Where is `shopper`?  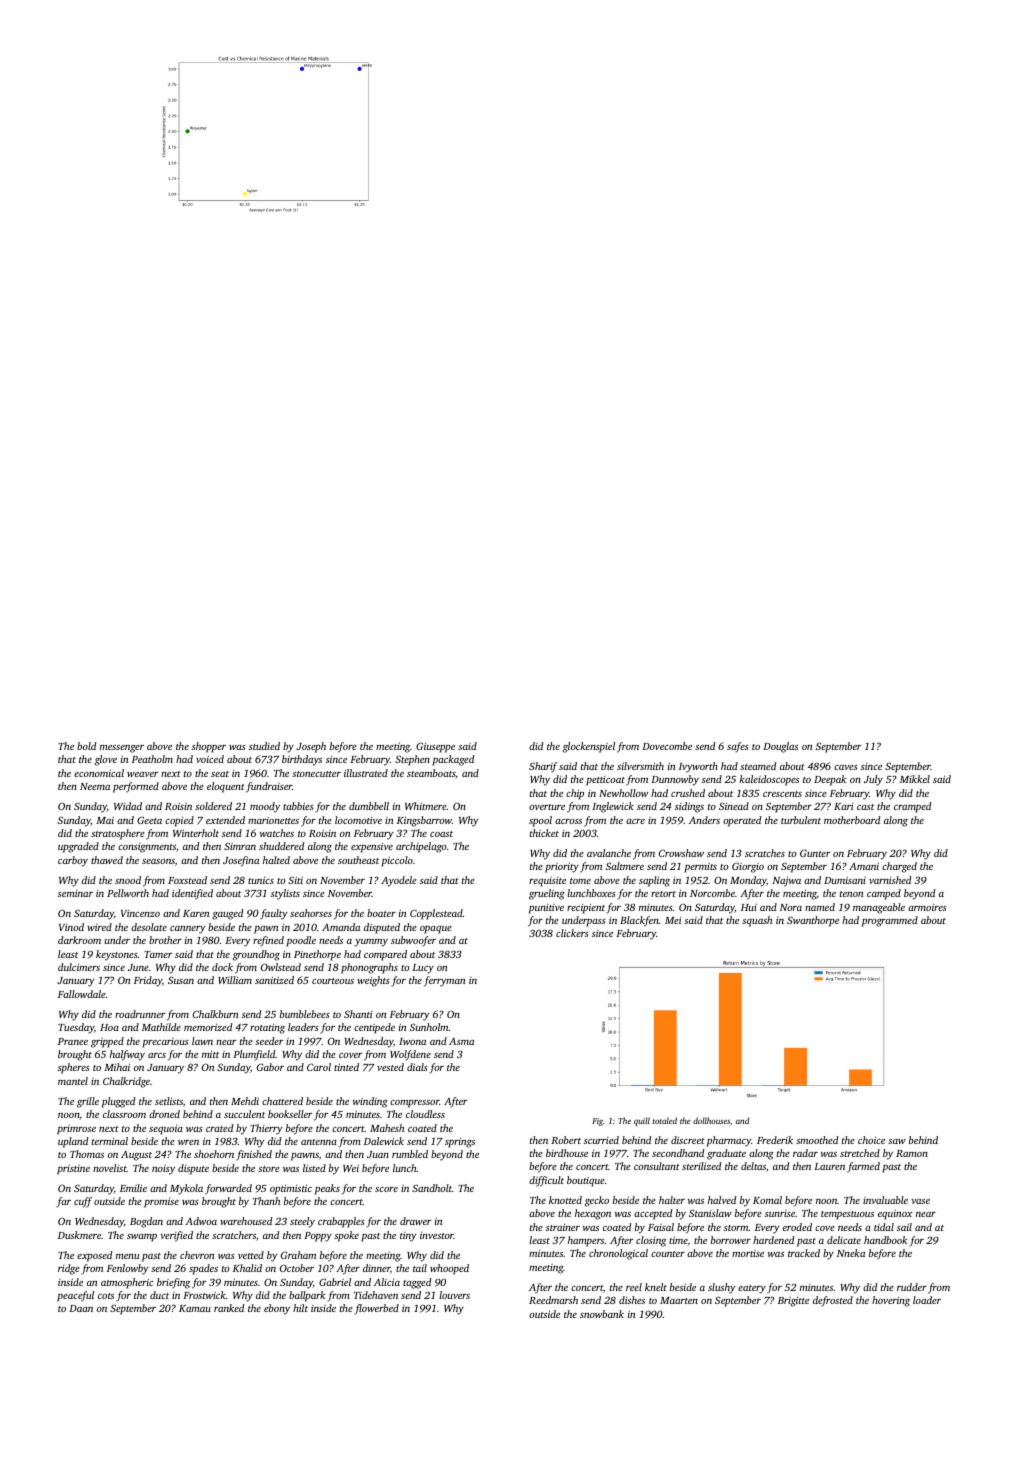
shopper is located at coordinates (209, 747).
